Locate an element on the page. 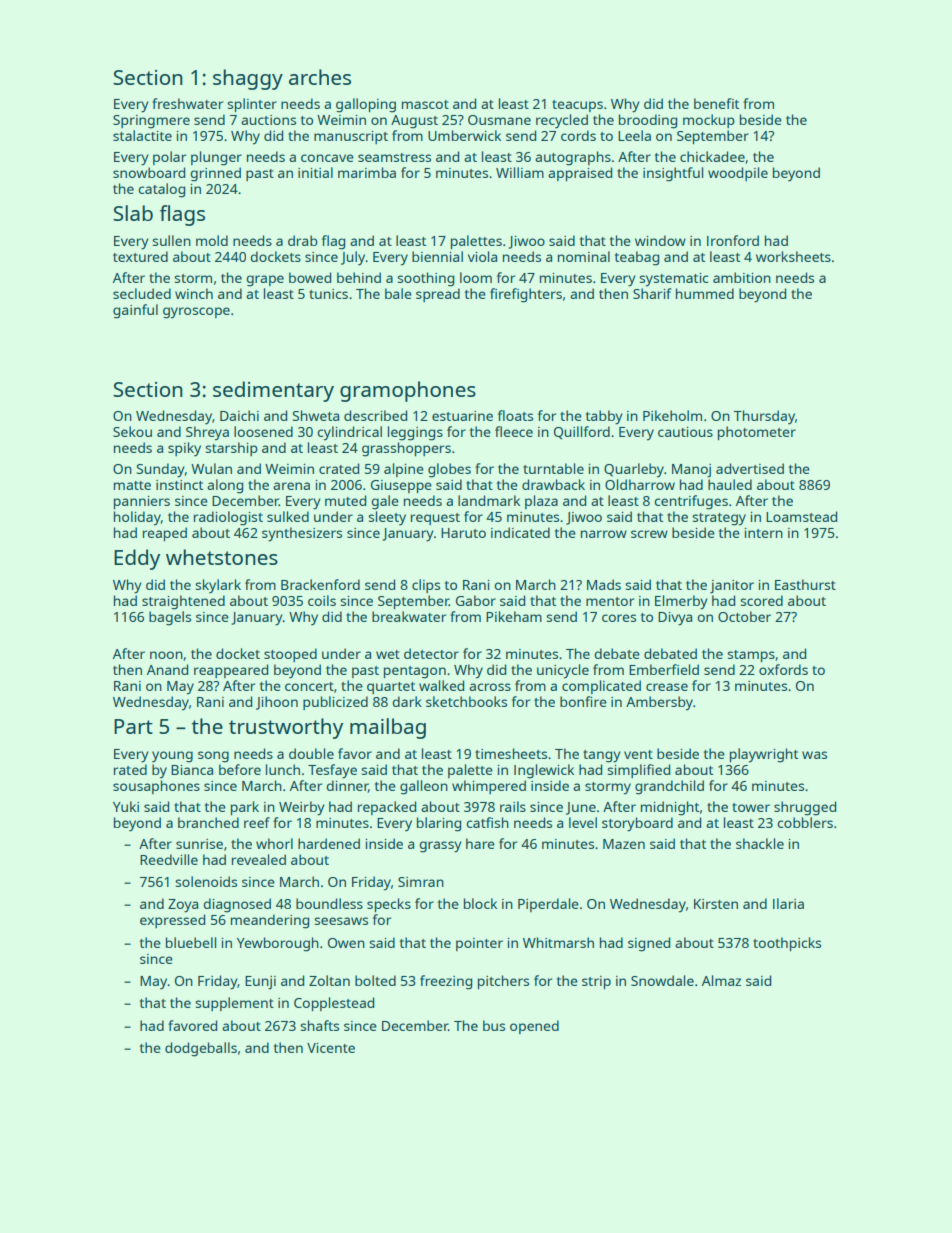 The height and width of the image is (1233, 952). dodgeballs is located at coordinates (201, 1049).
